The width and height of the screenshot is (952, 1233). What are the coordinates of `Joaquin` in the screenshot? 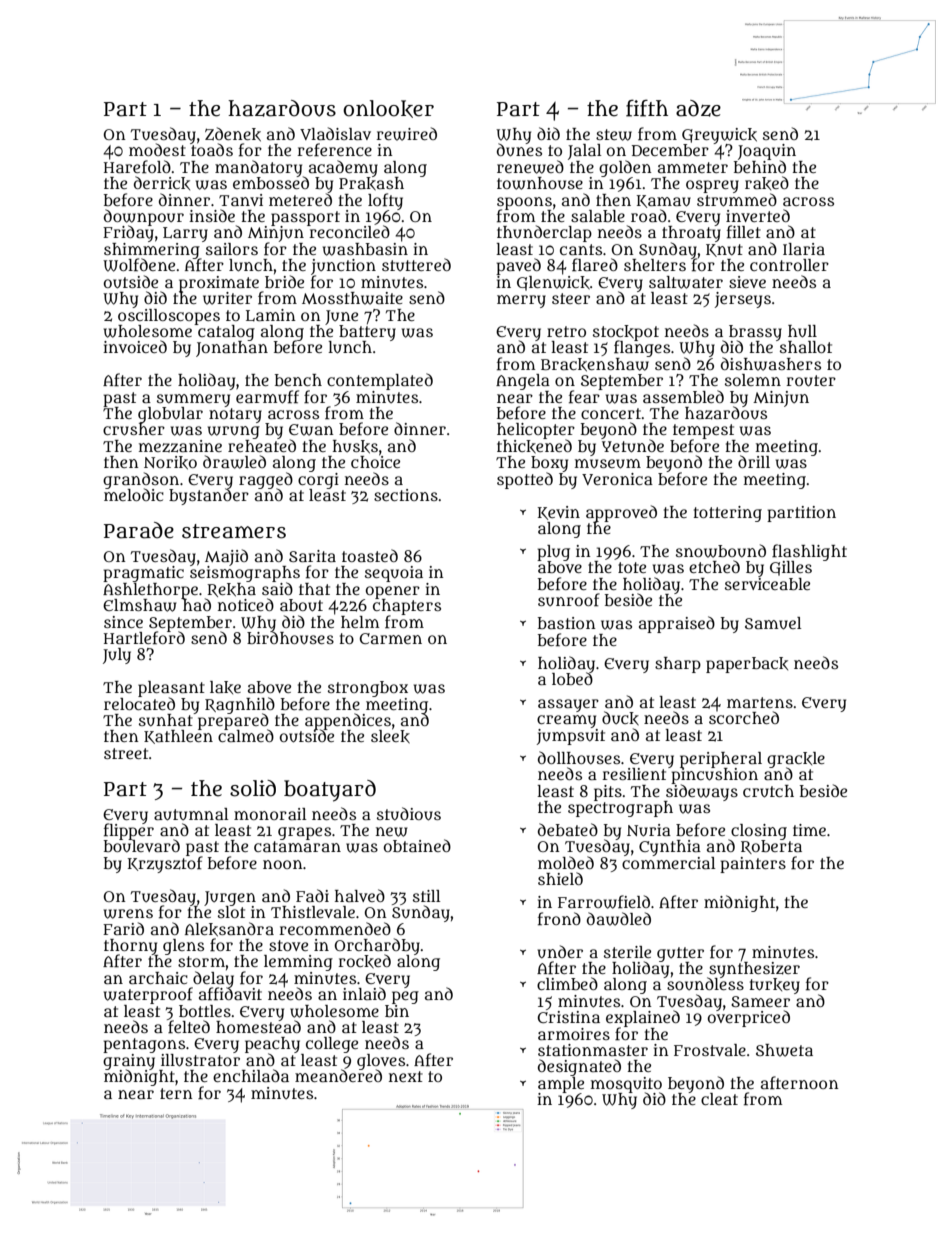 It's located at (767, 152).
